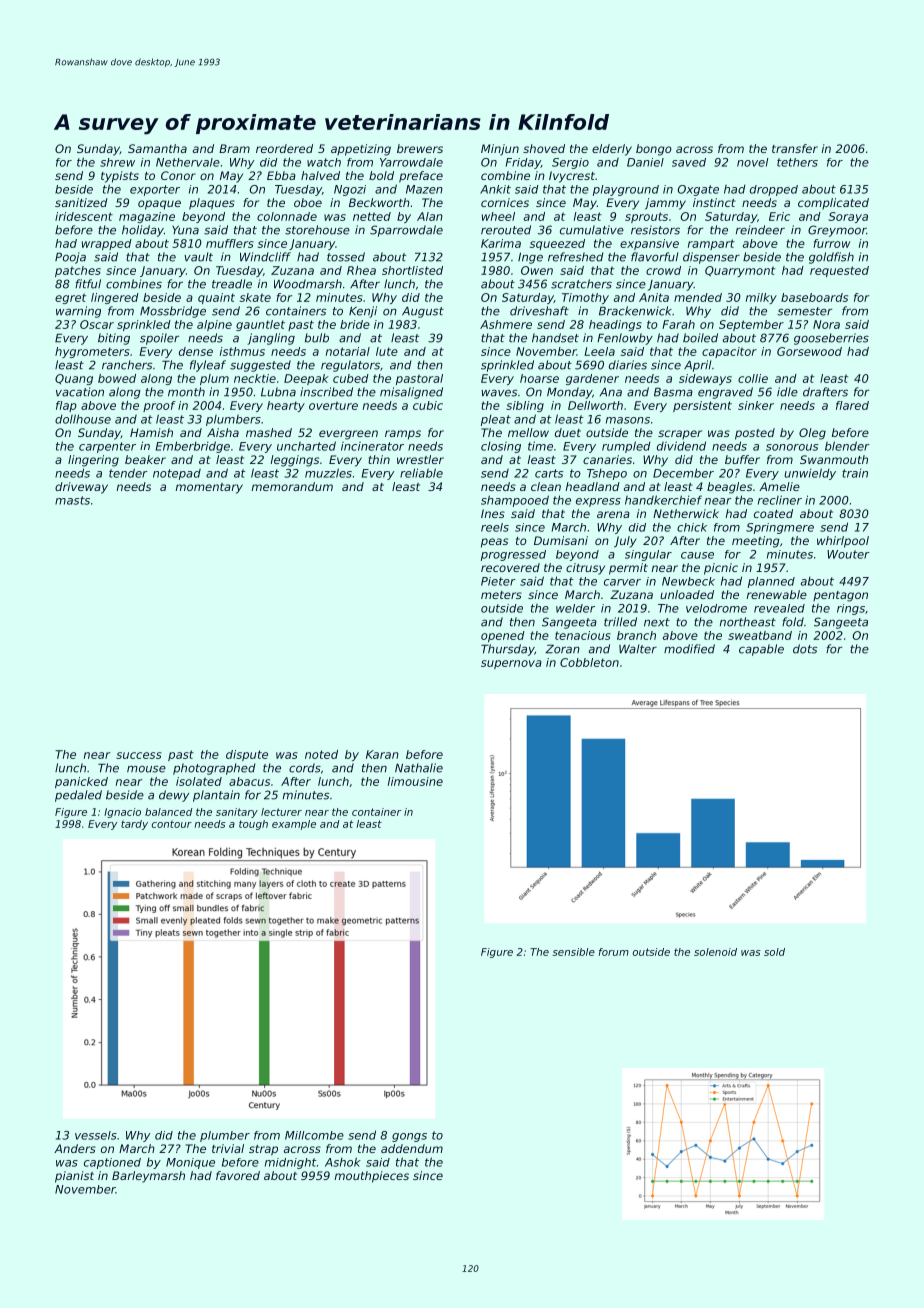 The image size is (924, 1308). Describe the element at coordinates (795, 148) in the screenshot. I see `transfer` at that location.
